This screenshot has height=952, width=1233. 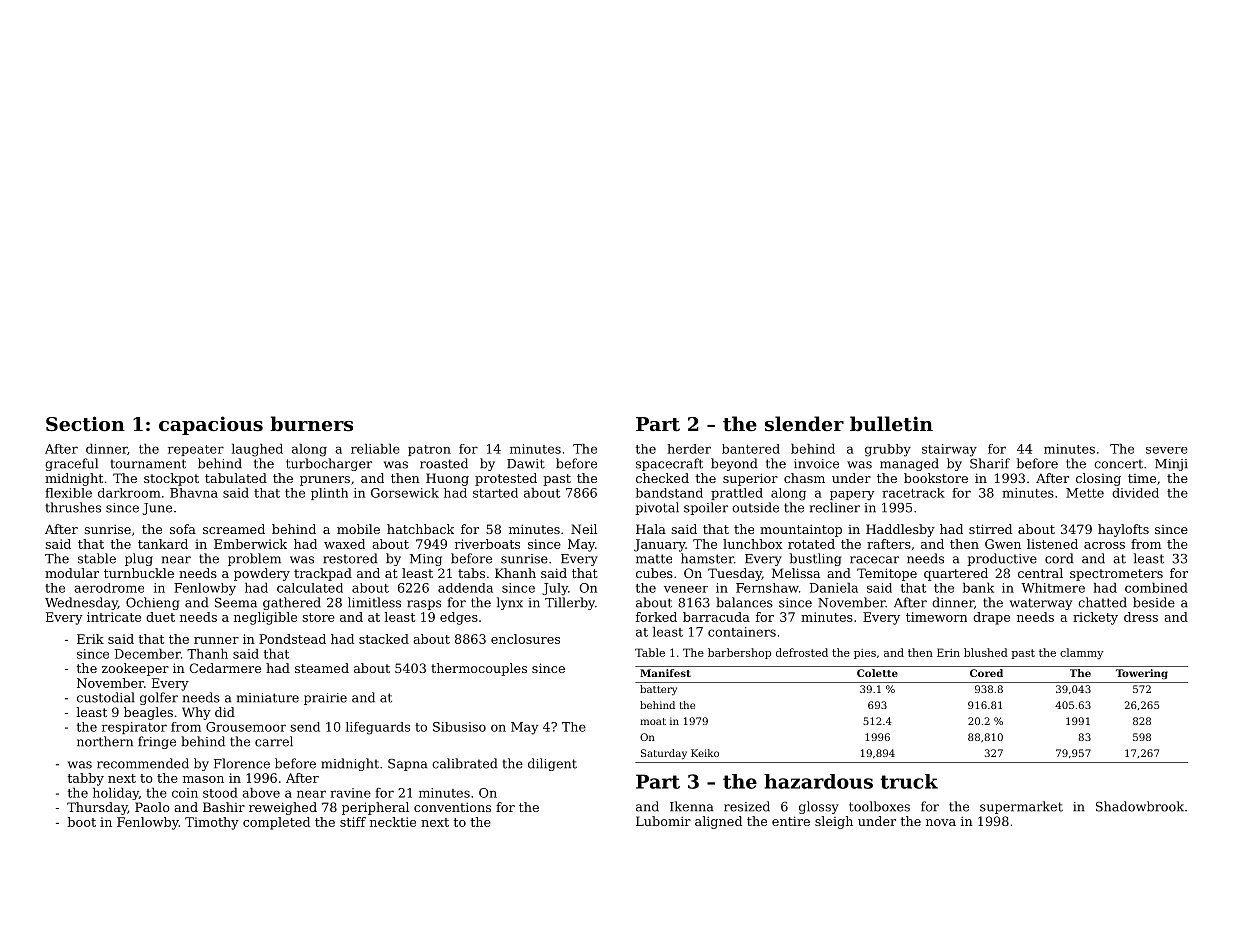 What do you see at coordinates (1135, 493) in the screenshot?
I see `divided` at bounding box center [1135, 493].
